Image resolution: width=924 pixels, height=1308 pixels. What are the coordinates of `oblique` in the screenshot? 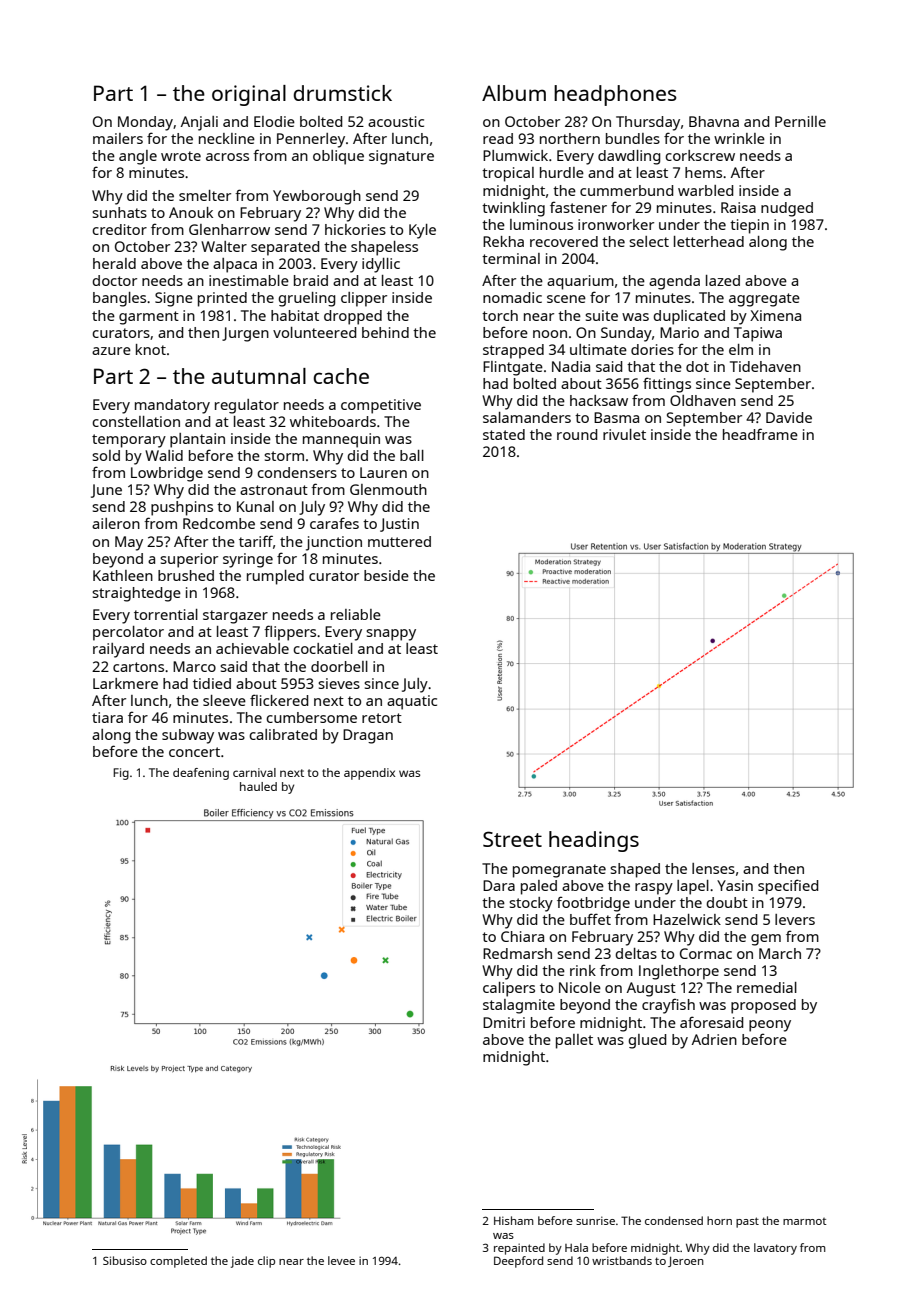 It's located at (338, 157).
